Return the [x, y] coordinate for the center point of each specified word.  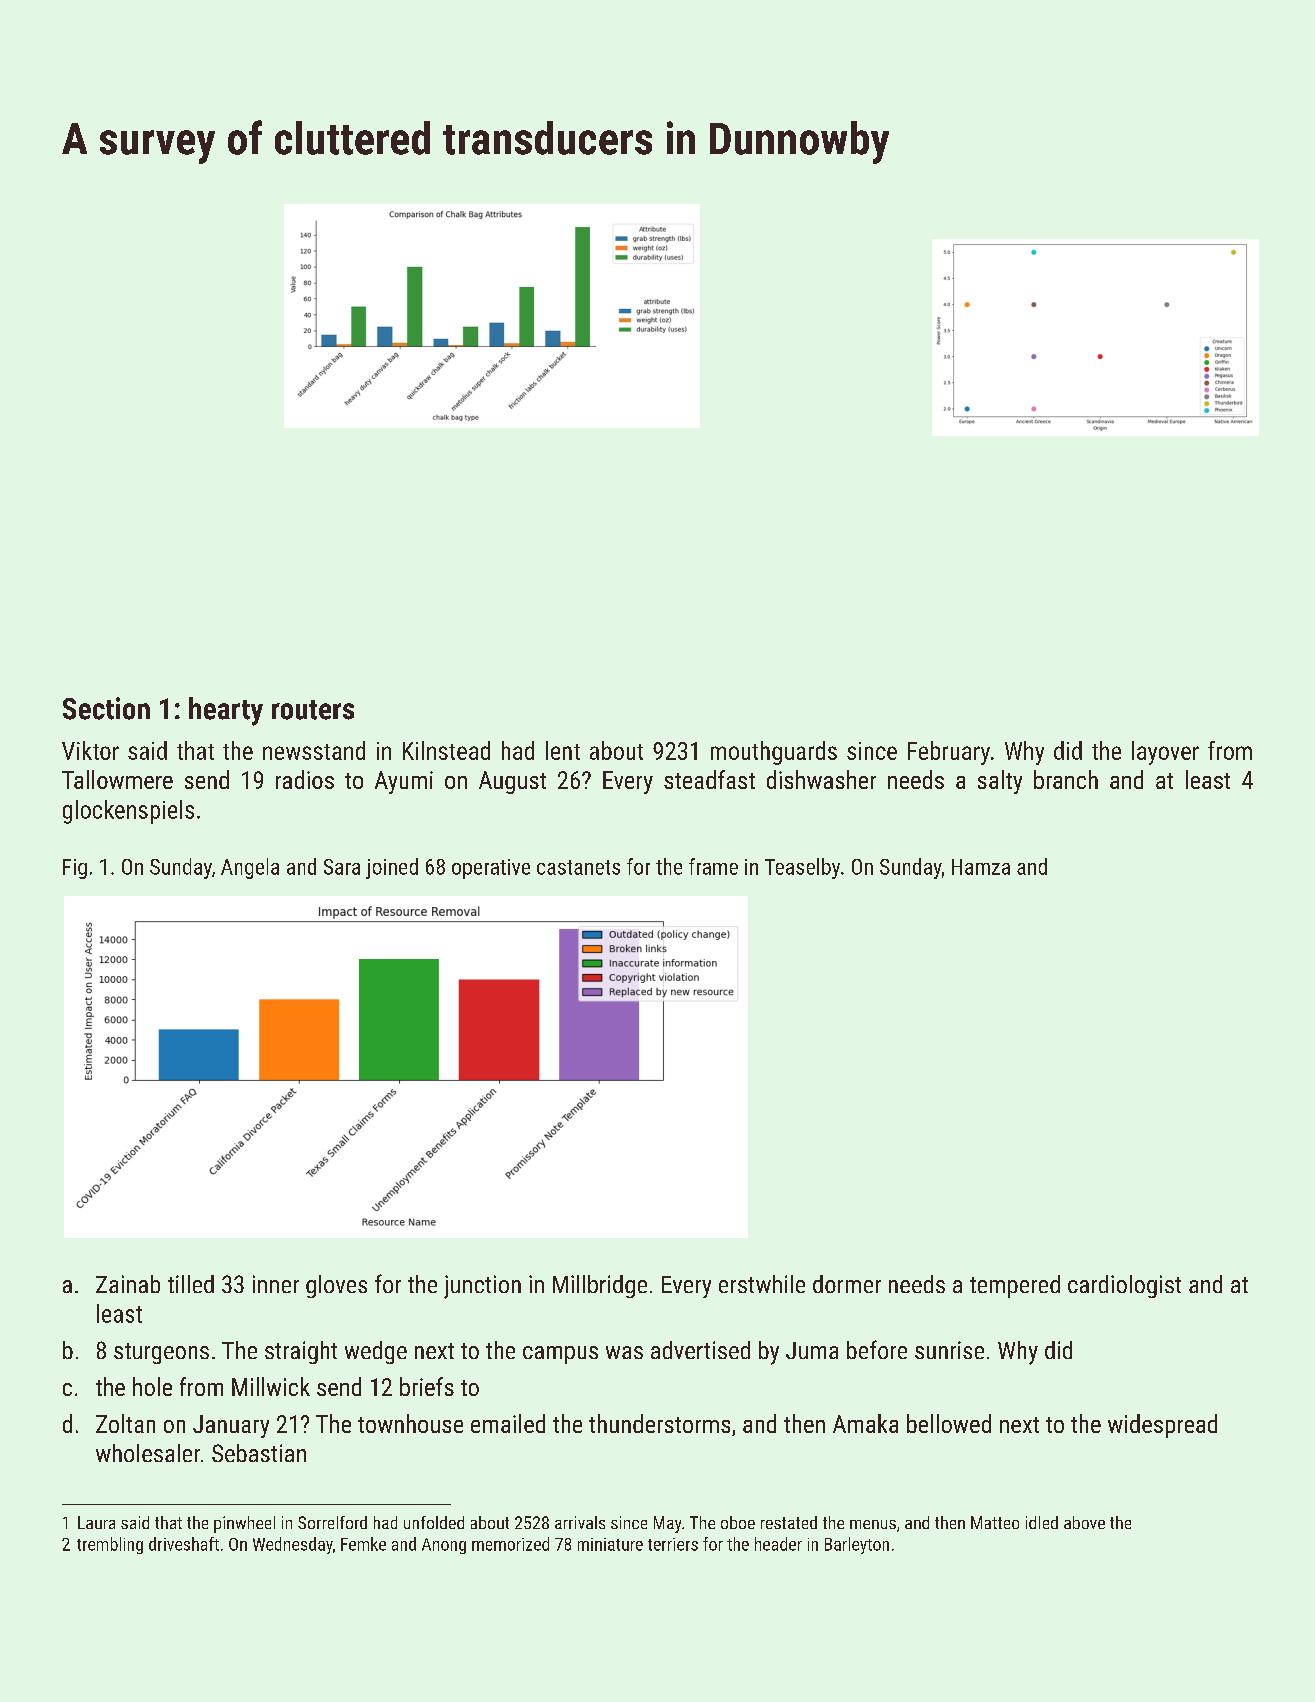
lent [563, 750]
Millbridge [600, 1286]
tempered [1015, 1286]
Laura [96, 1522]
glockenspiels [128, 812]
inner [276, 1284]
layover [1165, 753]
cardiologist [1124, 1286]
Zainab [128, 1284]
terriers [673, 1544]
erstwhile [762, 1284]
